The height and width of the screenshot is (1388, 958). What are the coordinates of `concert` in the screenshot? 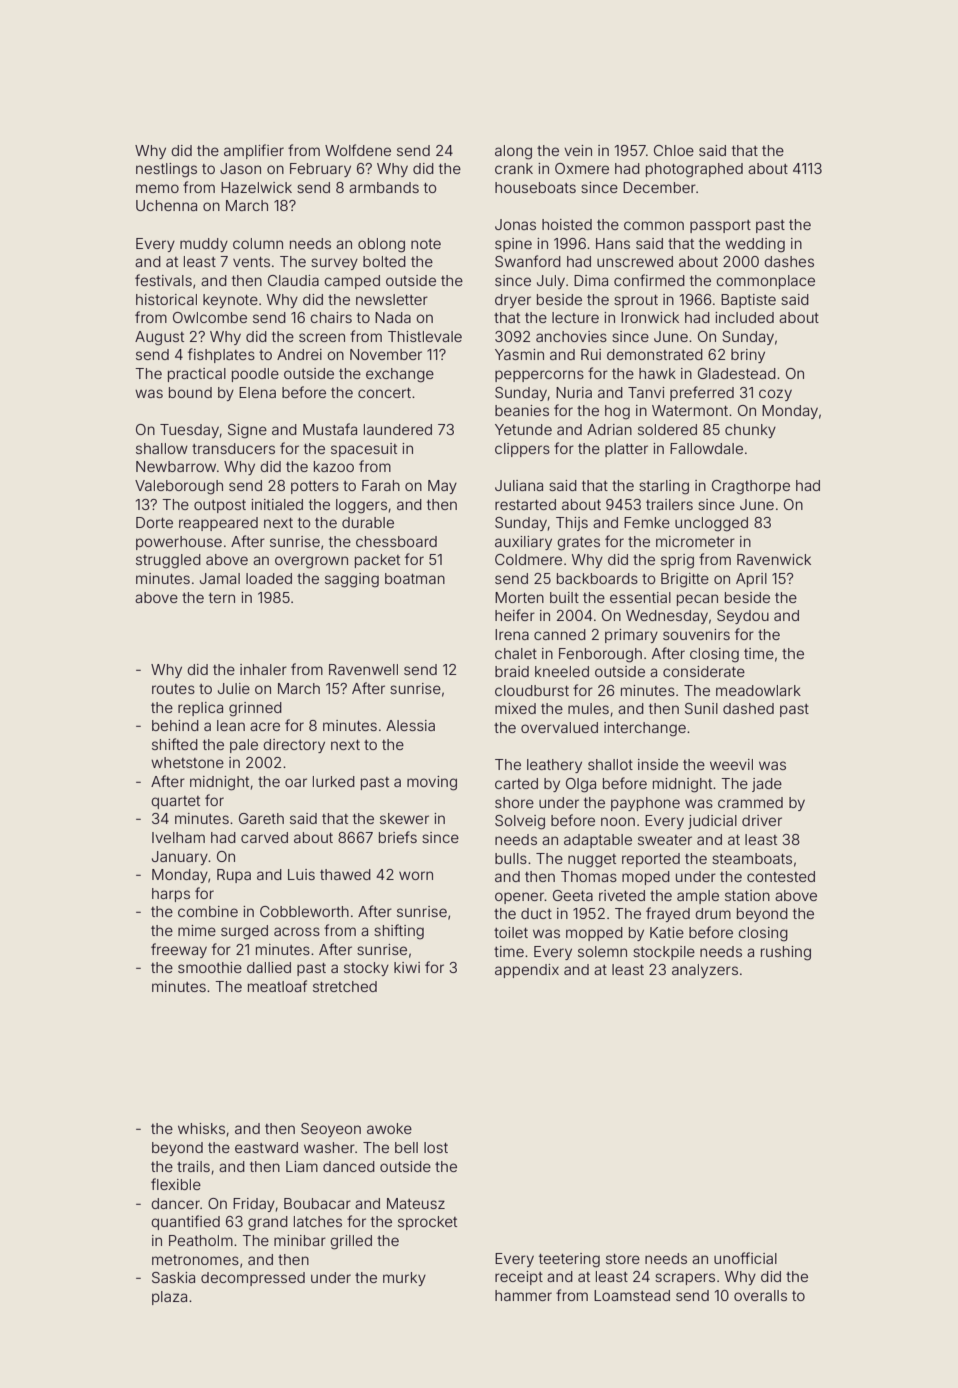 It's located at (384, 393).
